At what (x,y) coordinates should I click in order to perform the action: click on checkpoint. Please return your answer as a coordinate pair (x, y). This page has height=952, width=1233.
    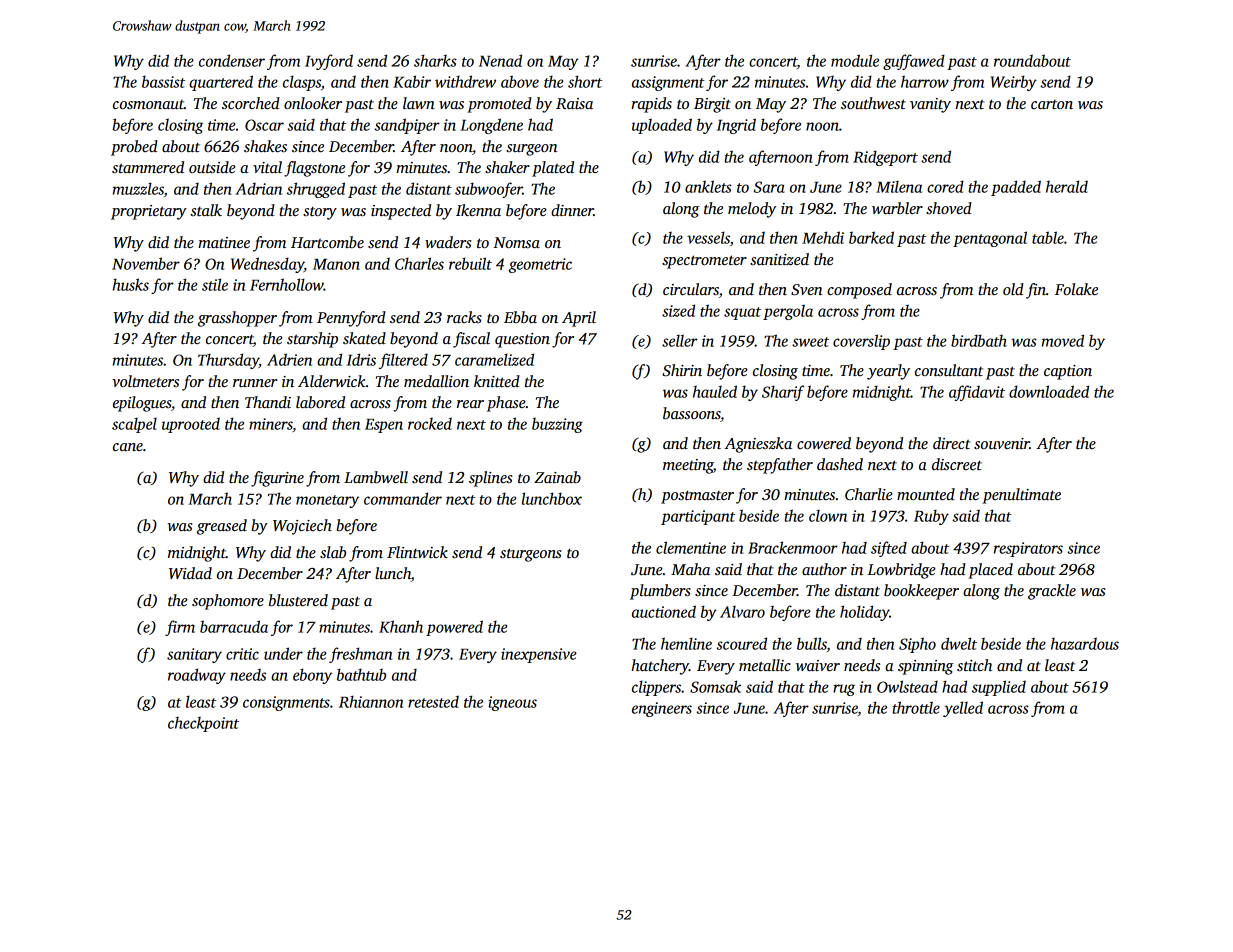
    Looking at the image, I should click on (203, 724).
